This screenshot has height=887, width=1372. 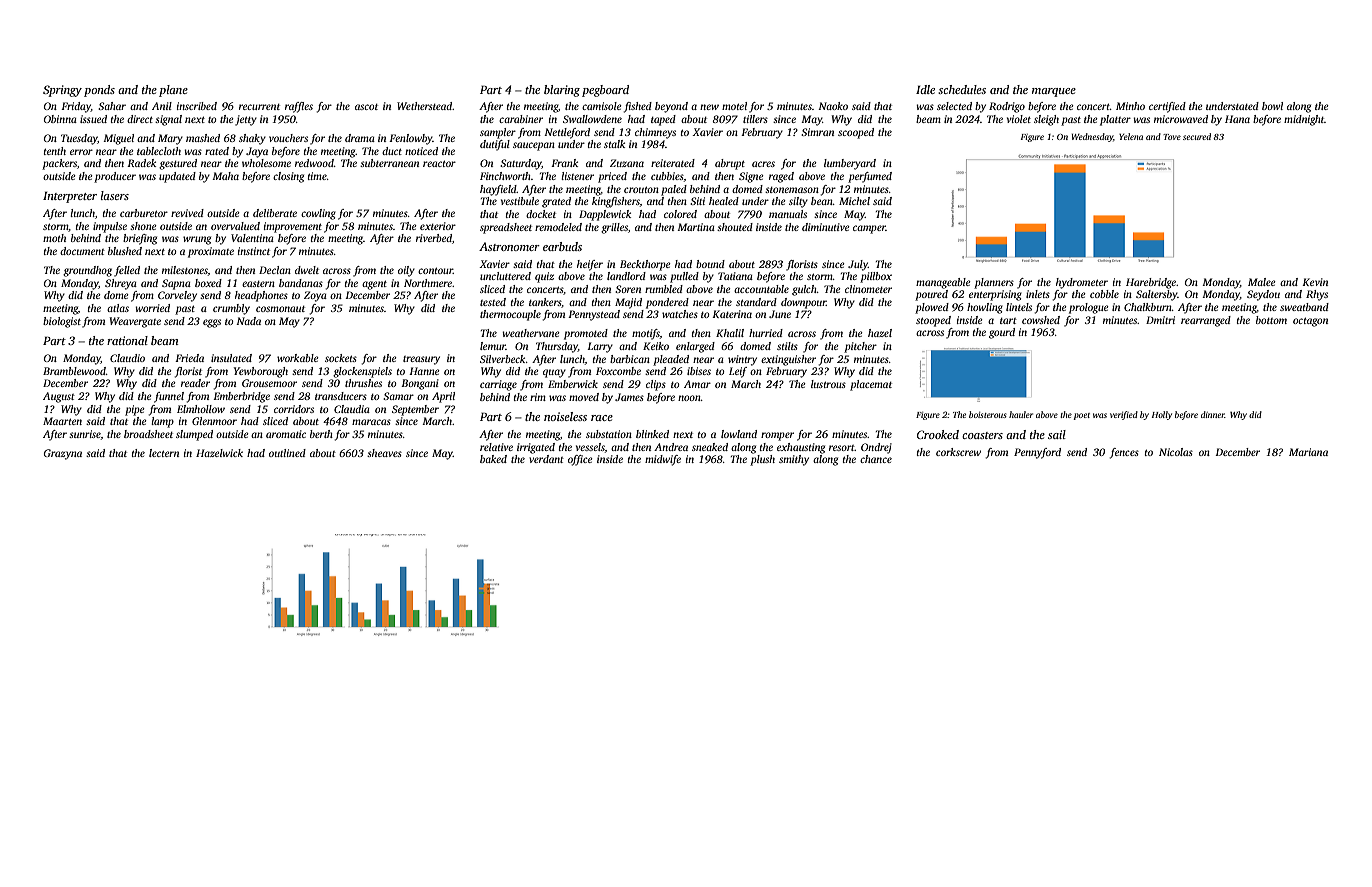 I want to click on heifer, so click(x=590, y=265).
